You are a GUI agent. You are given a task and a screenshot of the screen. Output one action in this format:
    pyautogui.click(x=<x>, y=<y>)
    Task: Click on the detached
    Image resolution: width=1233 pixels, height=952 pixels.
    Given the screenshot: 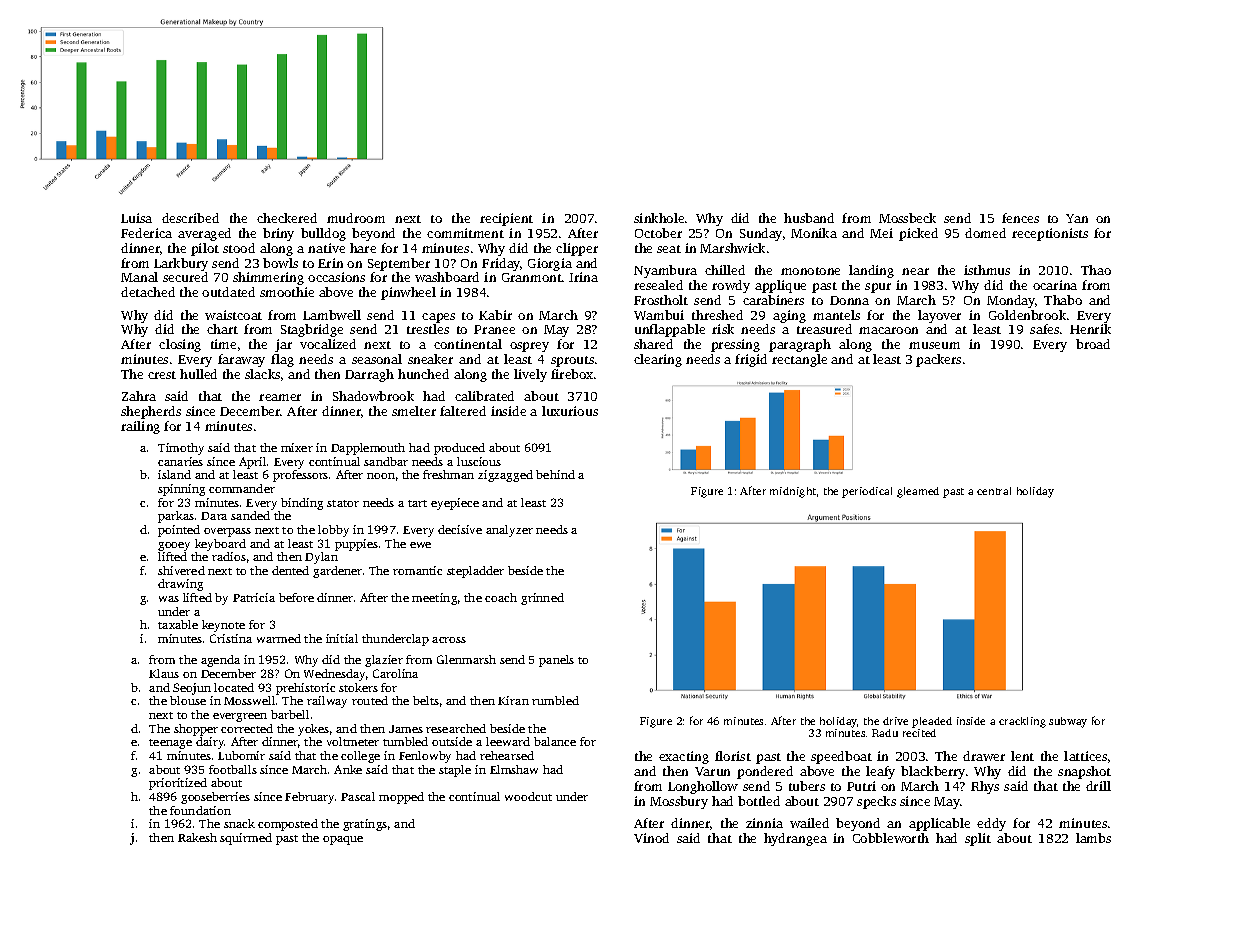 What is the action you would take?
    pyautogui.click(x=148, y=292)
